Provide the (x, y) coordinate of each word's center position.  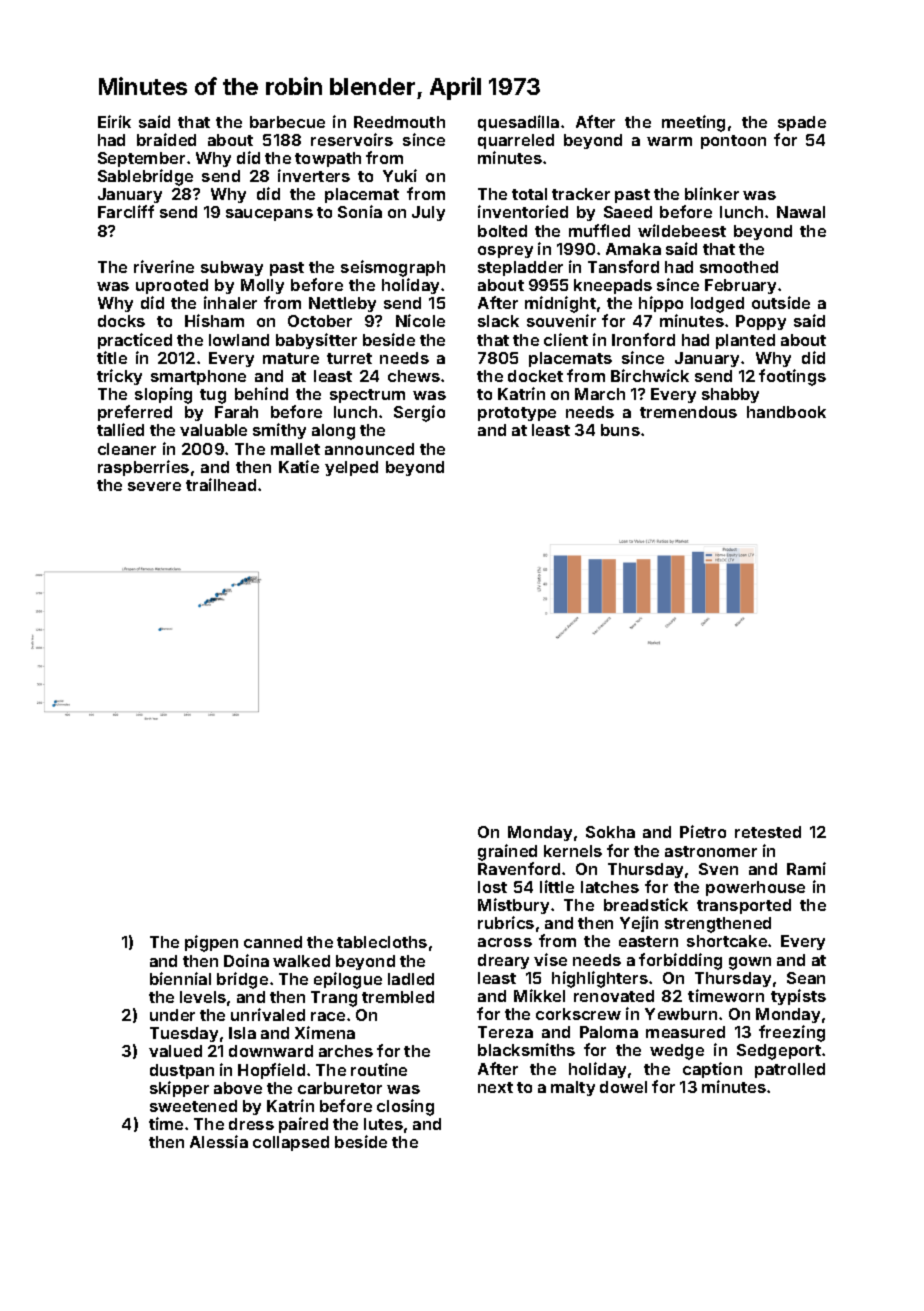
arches (346, 1051)
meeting (693, 123)
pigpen (211, 943)
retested (768, 832)
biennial (180, 978)
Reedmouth (399, 122)
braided (166, 139)
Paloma (609, 1032)
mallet (295, 449)
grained (507, 852)
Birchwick (650, 375)
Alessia (219, 1141)
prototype (517, 414)
